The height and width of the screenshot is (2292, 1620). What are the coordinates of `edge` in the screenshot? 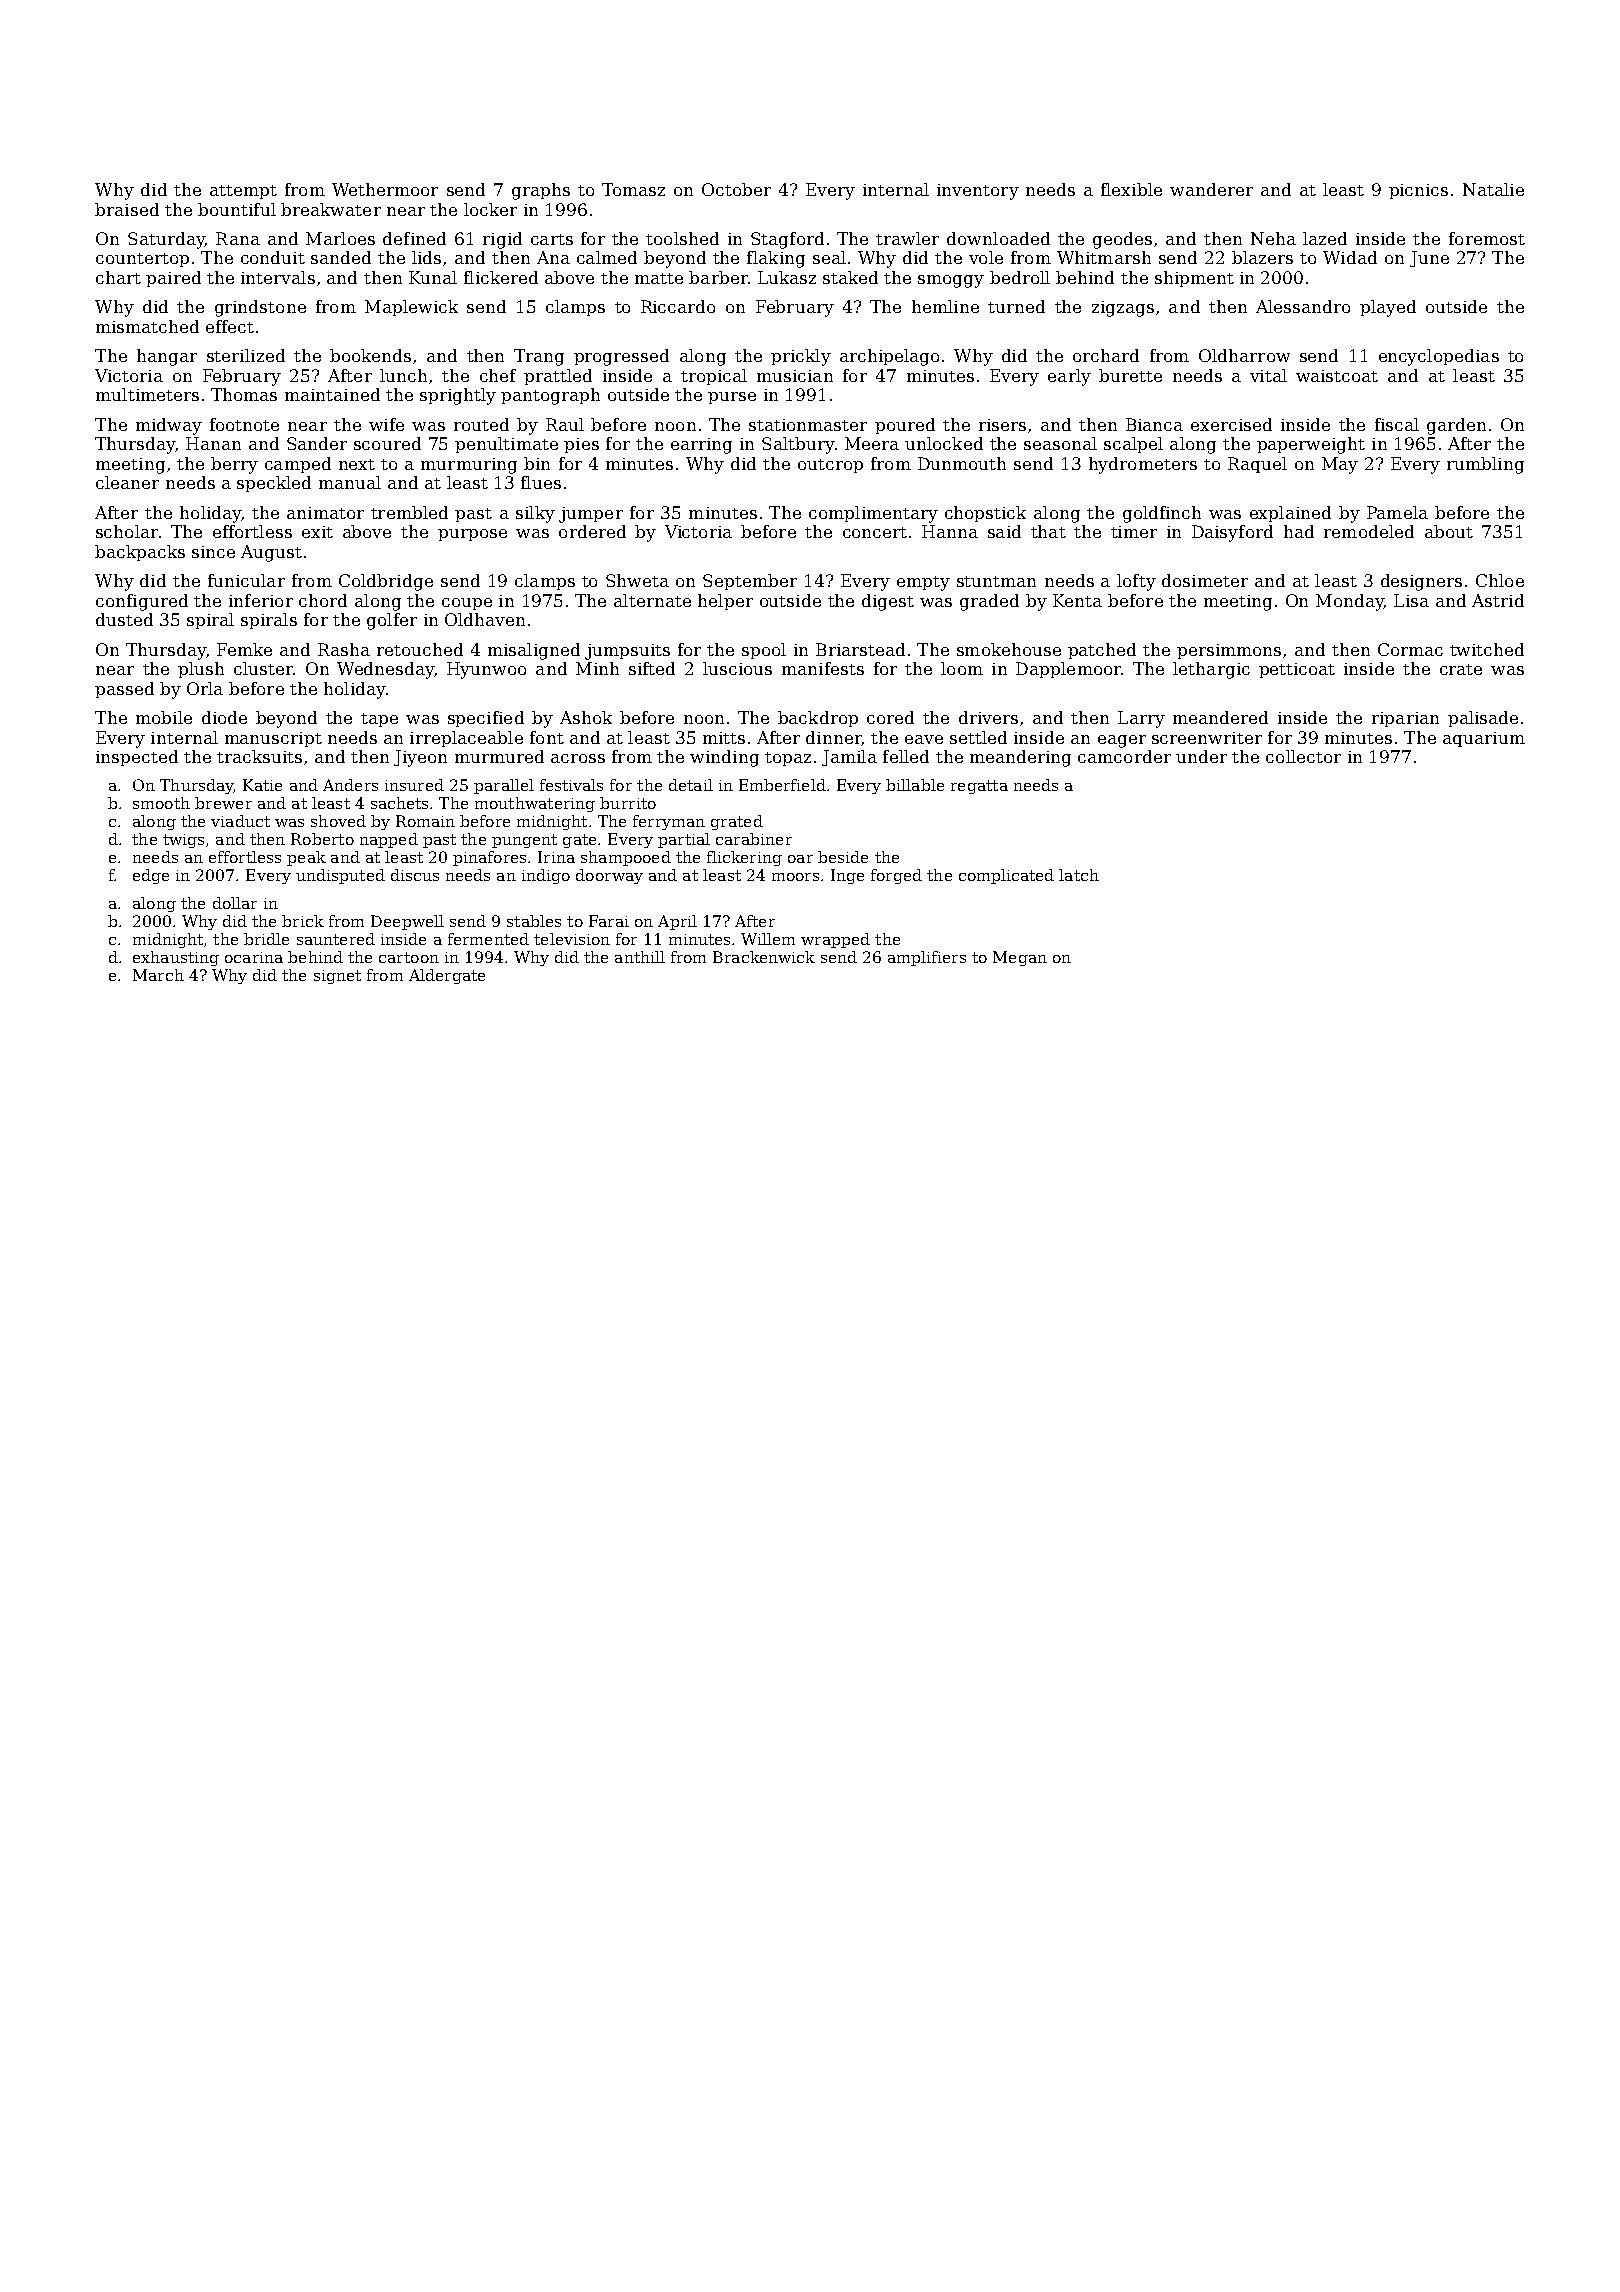 It's located at (151, 876).
